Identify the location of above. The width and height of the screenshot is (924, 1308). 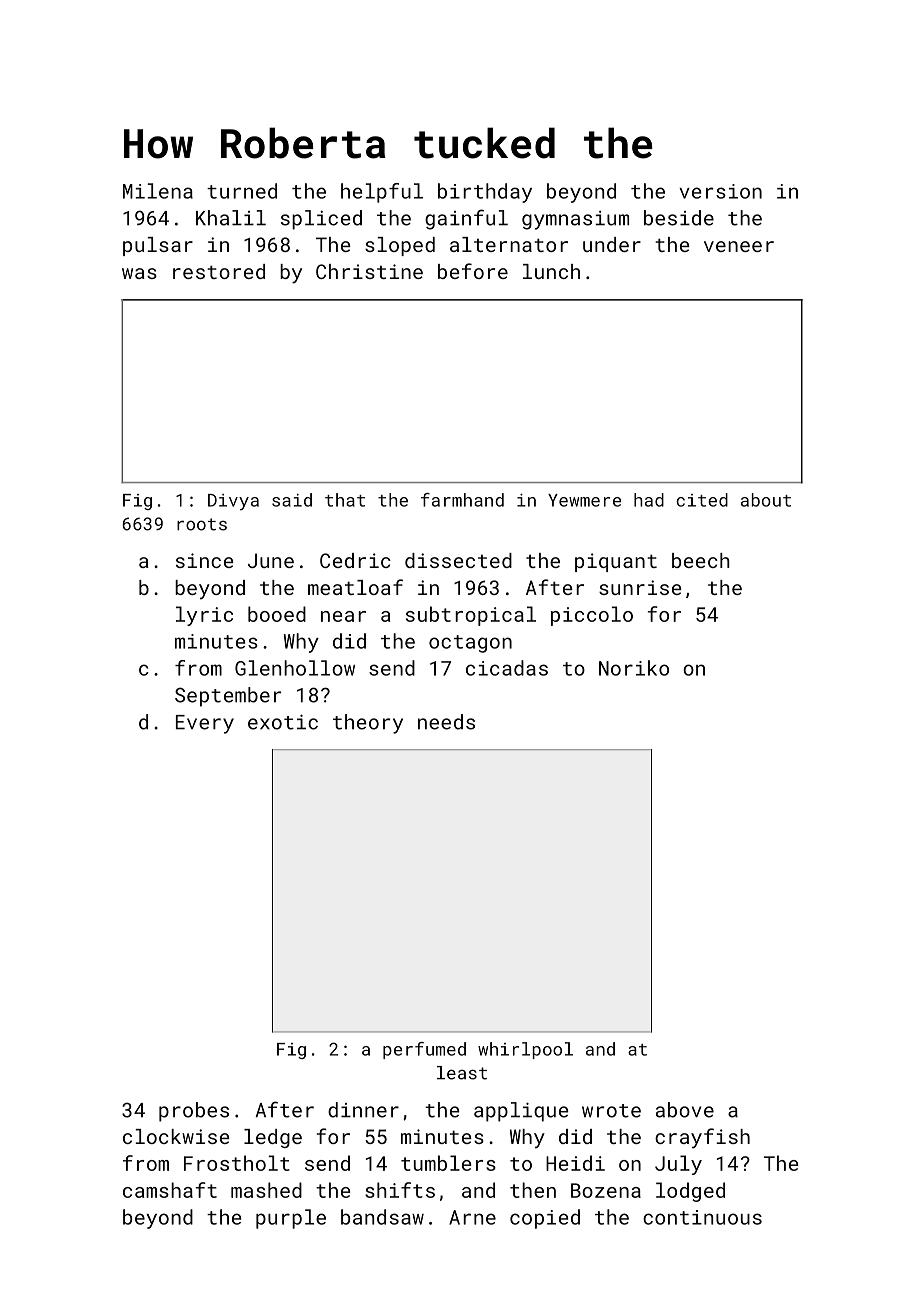
(685, 1110).
